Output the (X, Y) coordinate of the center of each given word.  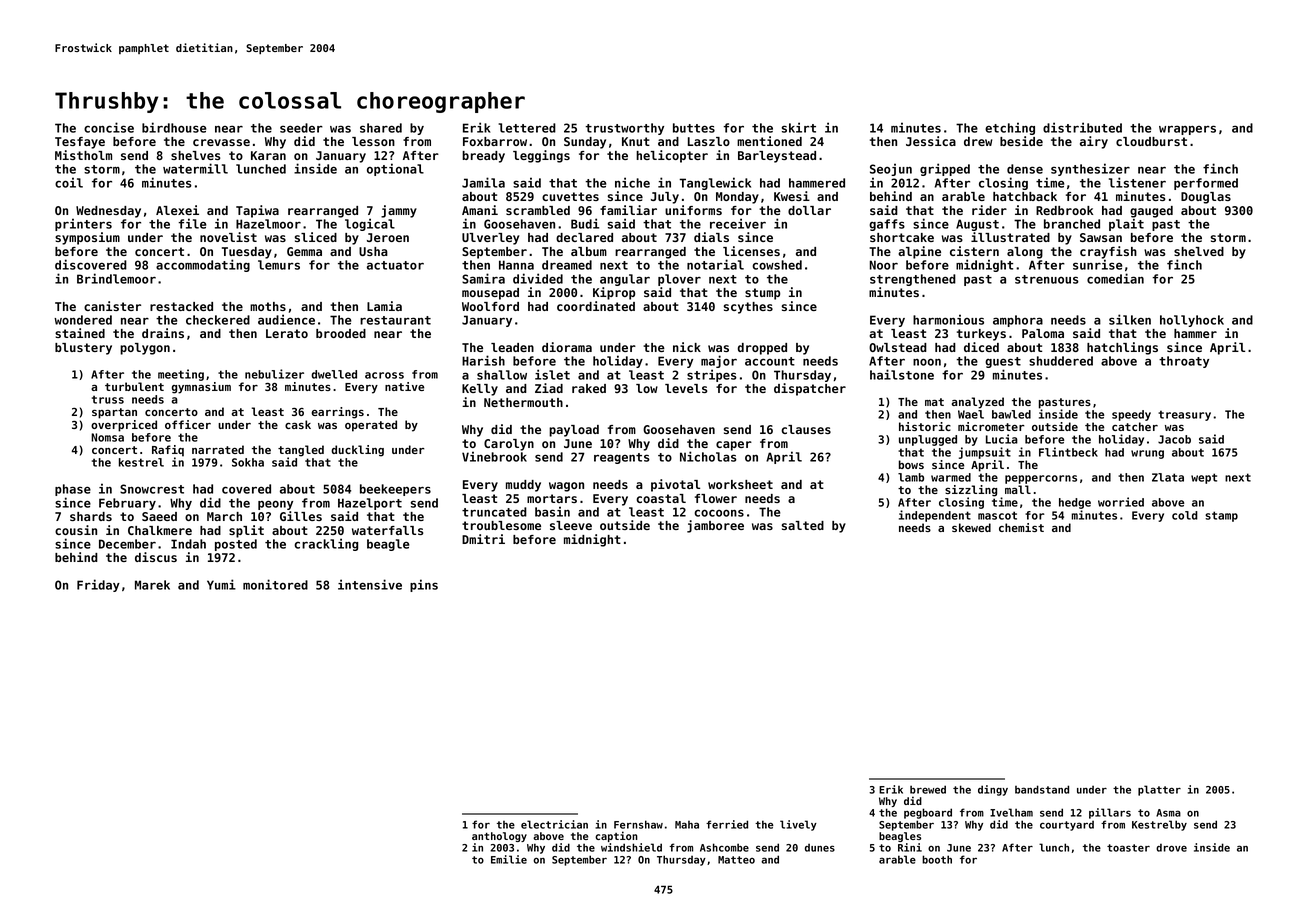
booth (937, 859)
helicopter (672, 156)
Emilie (509, 859)
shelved (1199, 251)
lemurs (279, 265)
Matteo (736, 860)
